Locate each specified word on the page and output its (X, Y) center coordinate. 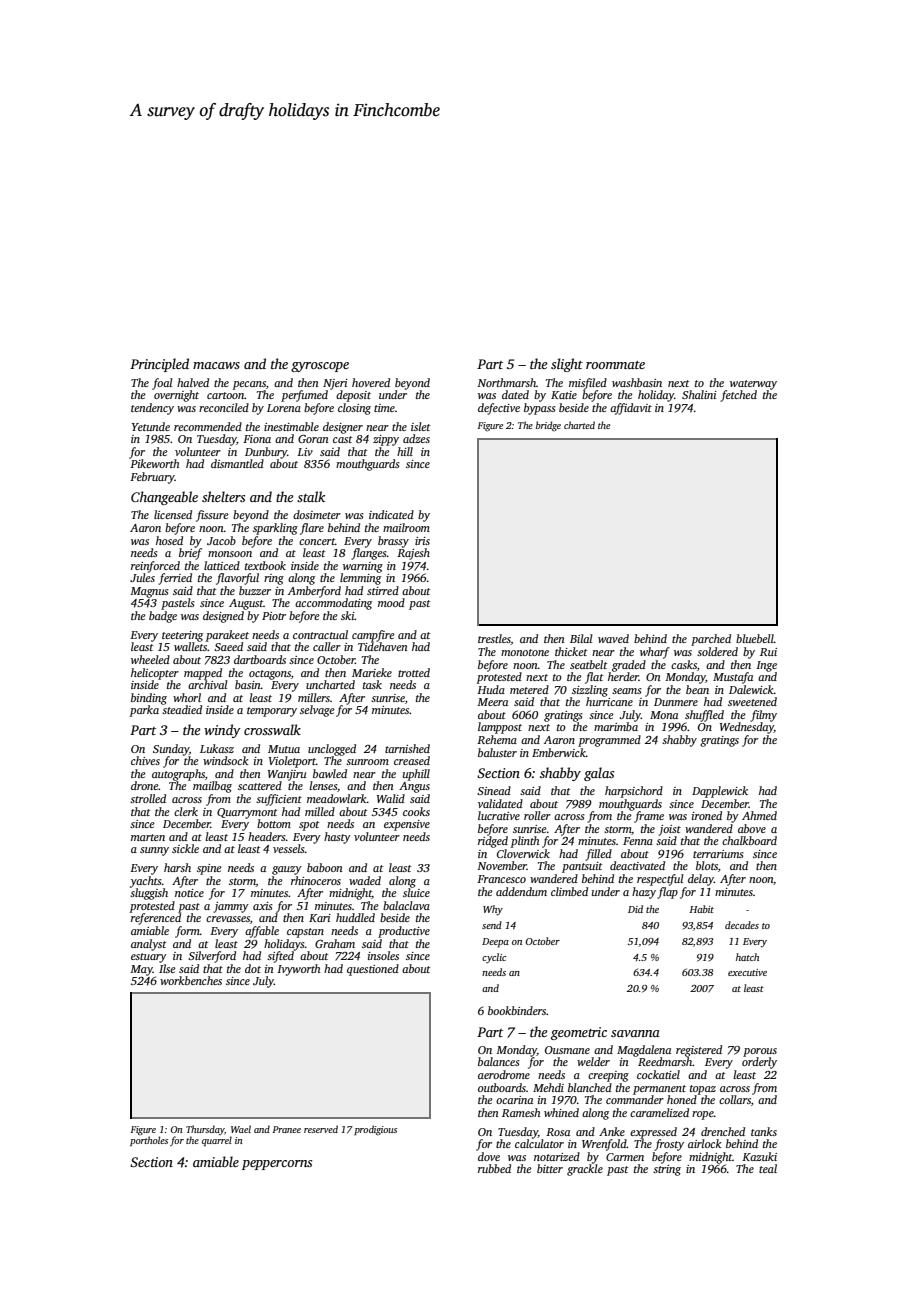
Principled (159, 365)
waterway (753, 385)
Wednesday (747, 728)
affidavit (631, 409)
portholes (149, 1141)
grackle (585, 1170)
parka (144, 711)
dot (253, 968)
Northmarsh (506, 382)
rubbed (494, 1168)
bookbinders (517, 1010)
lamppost (500, 728)
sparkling (275, 529)
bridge (548, 426)
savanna (635, 1033)
